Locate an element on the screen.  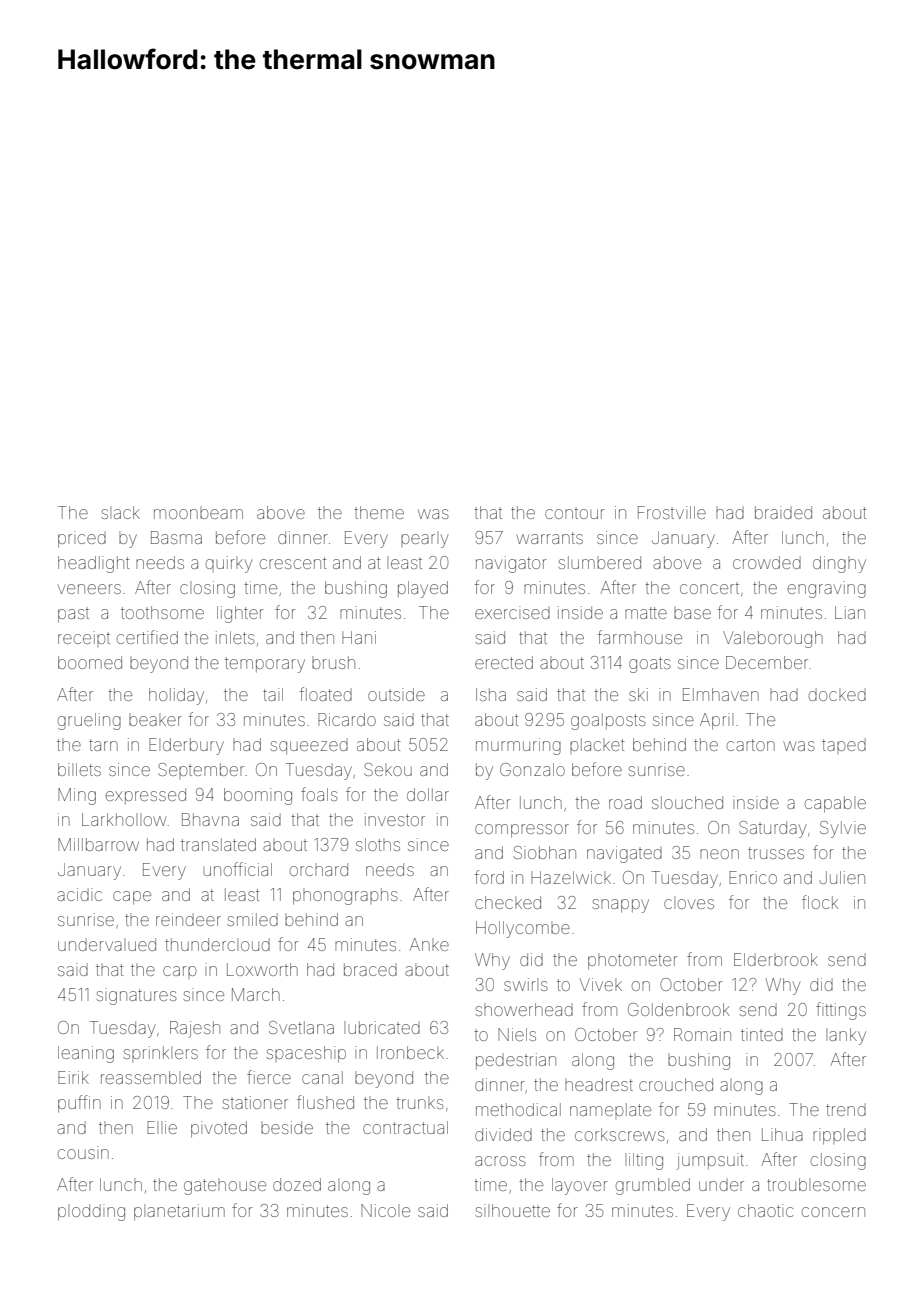
reindeer is located at coordinates (188, 919).
